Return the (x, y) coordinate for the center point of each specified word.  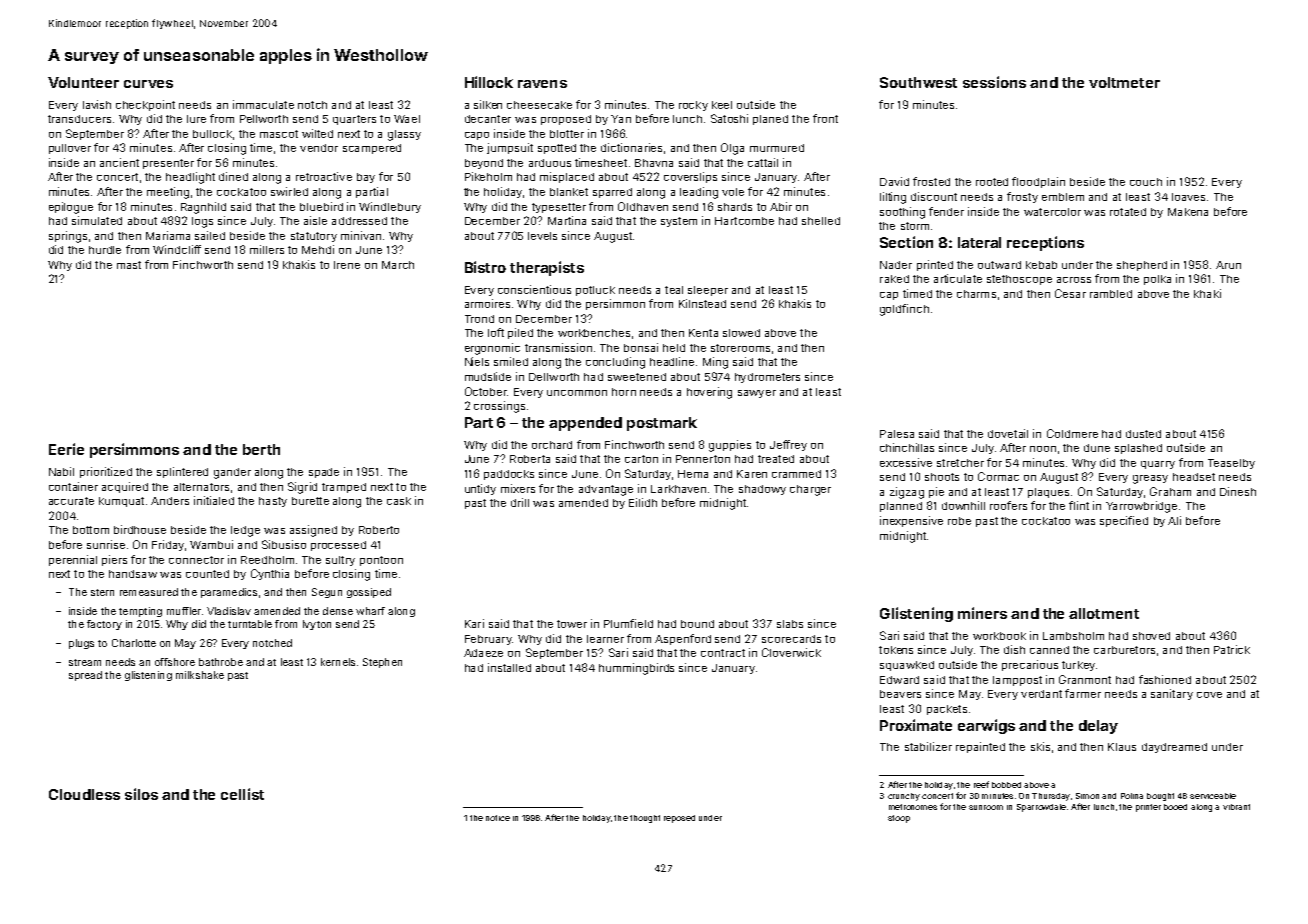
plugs (81, 644)
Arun (1228, 265)
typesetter (559, 208)
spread (85, 676)
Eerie (66, 449)
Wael (407, 119)
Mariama (168, 235)
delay (1098, 727)
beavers (900, 694)
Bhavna (654, 163)
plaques (1048, 493)
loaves (1188, 197)
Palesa (897, 434)
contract (723, 653)
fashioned (1165, 679)
